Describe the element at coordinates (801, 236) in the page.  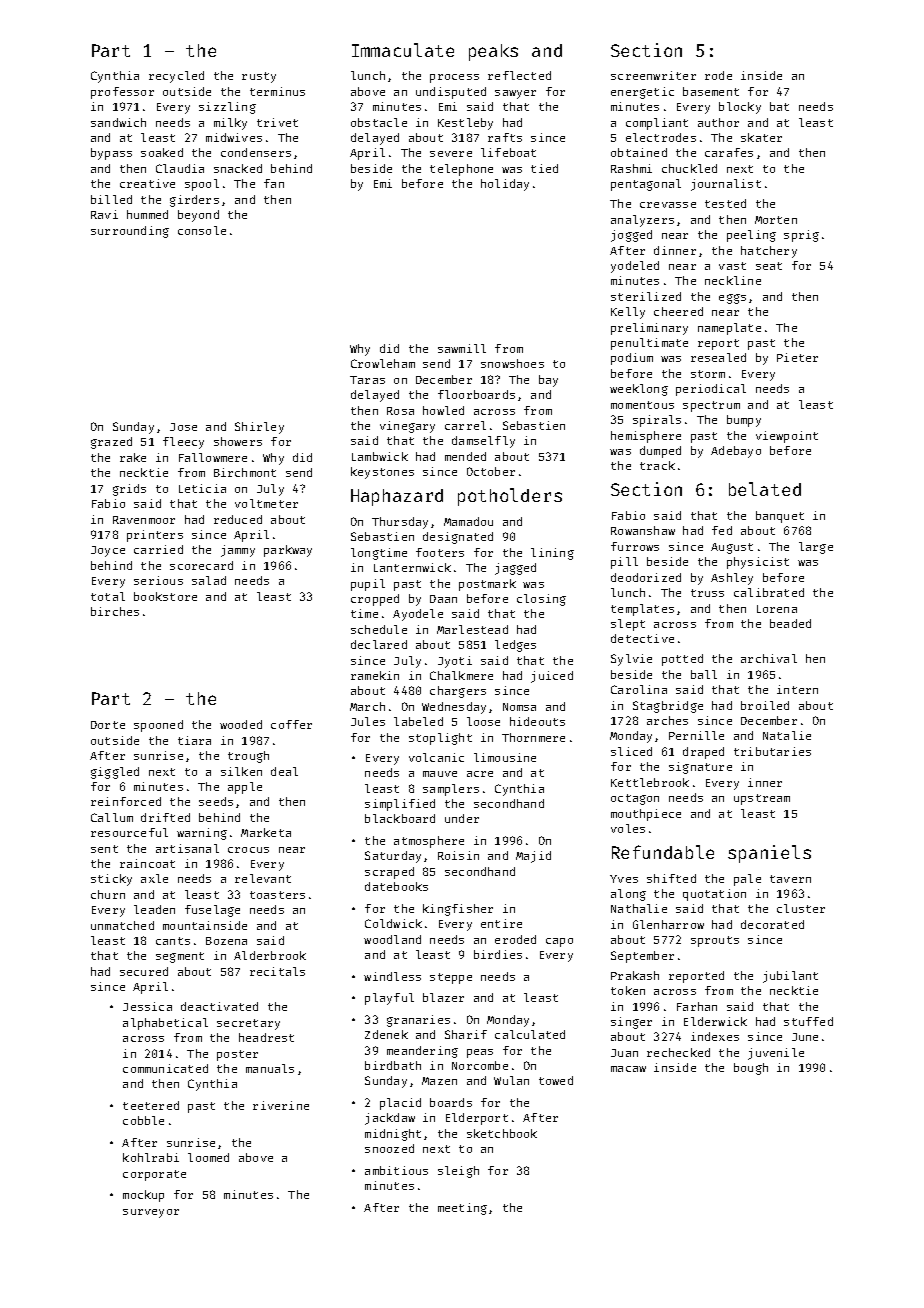
I see `sprig` at that location.
